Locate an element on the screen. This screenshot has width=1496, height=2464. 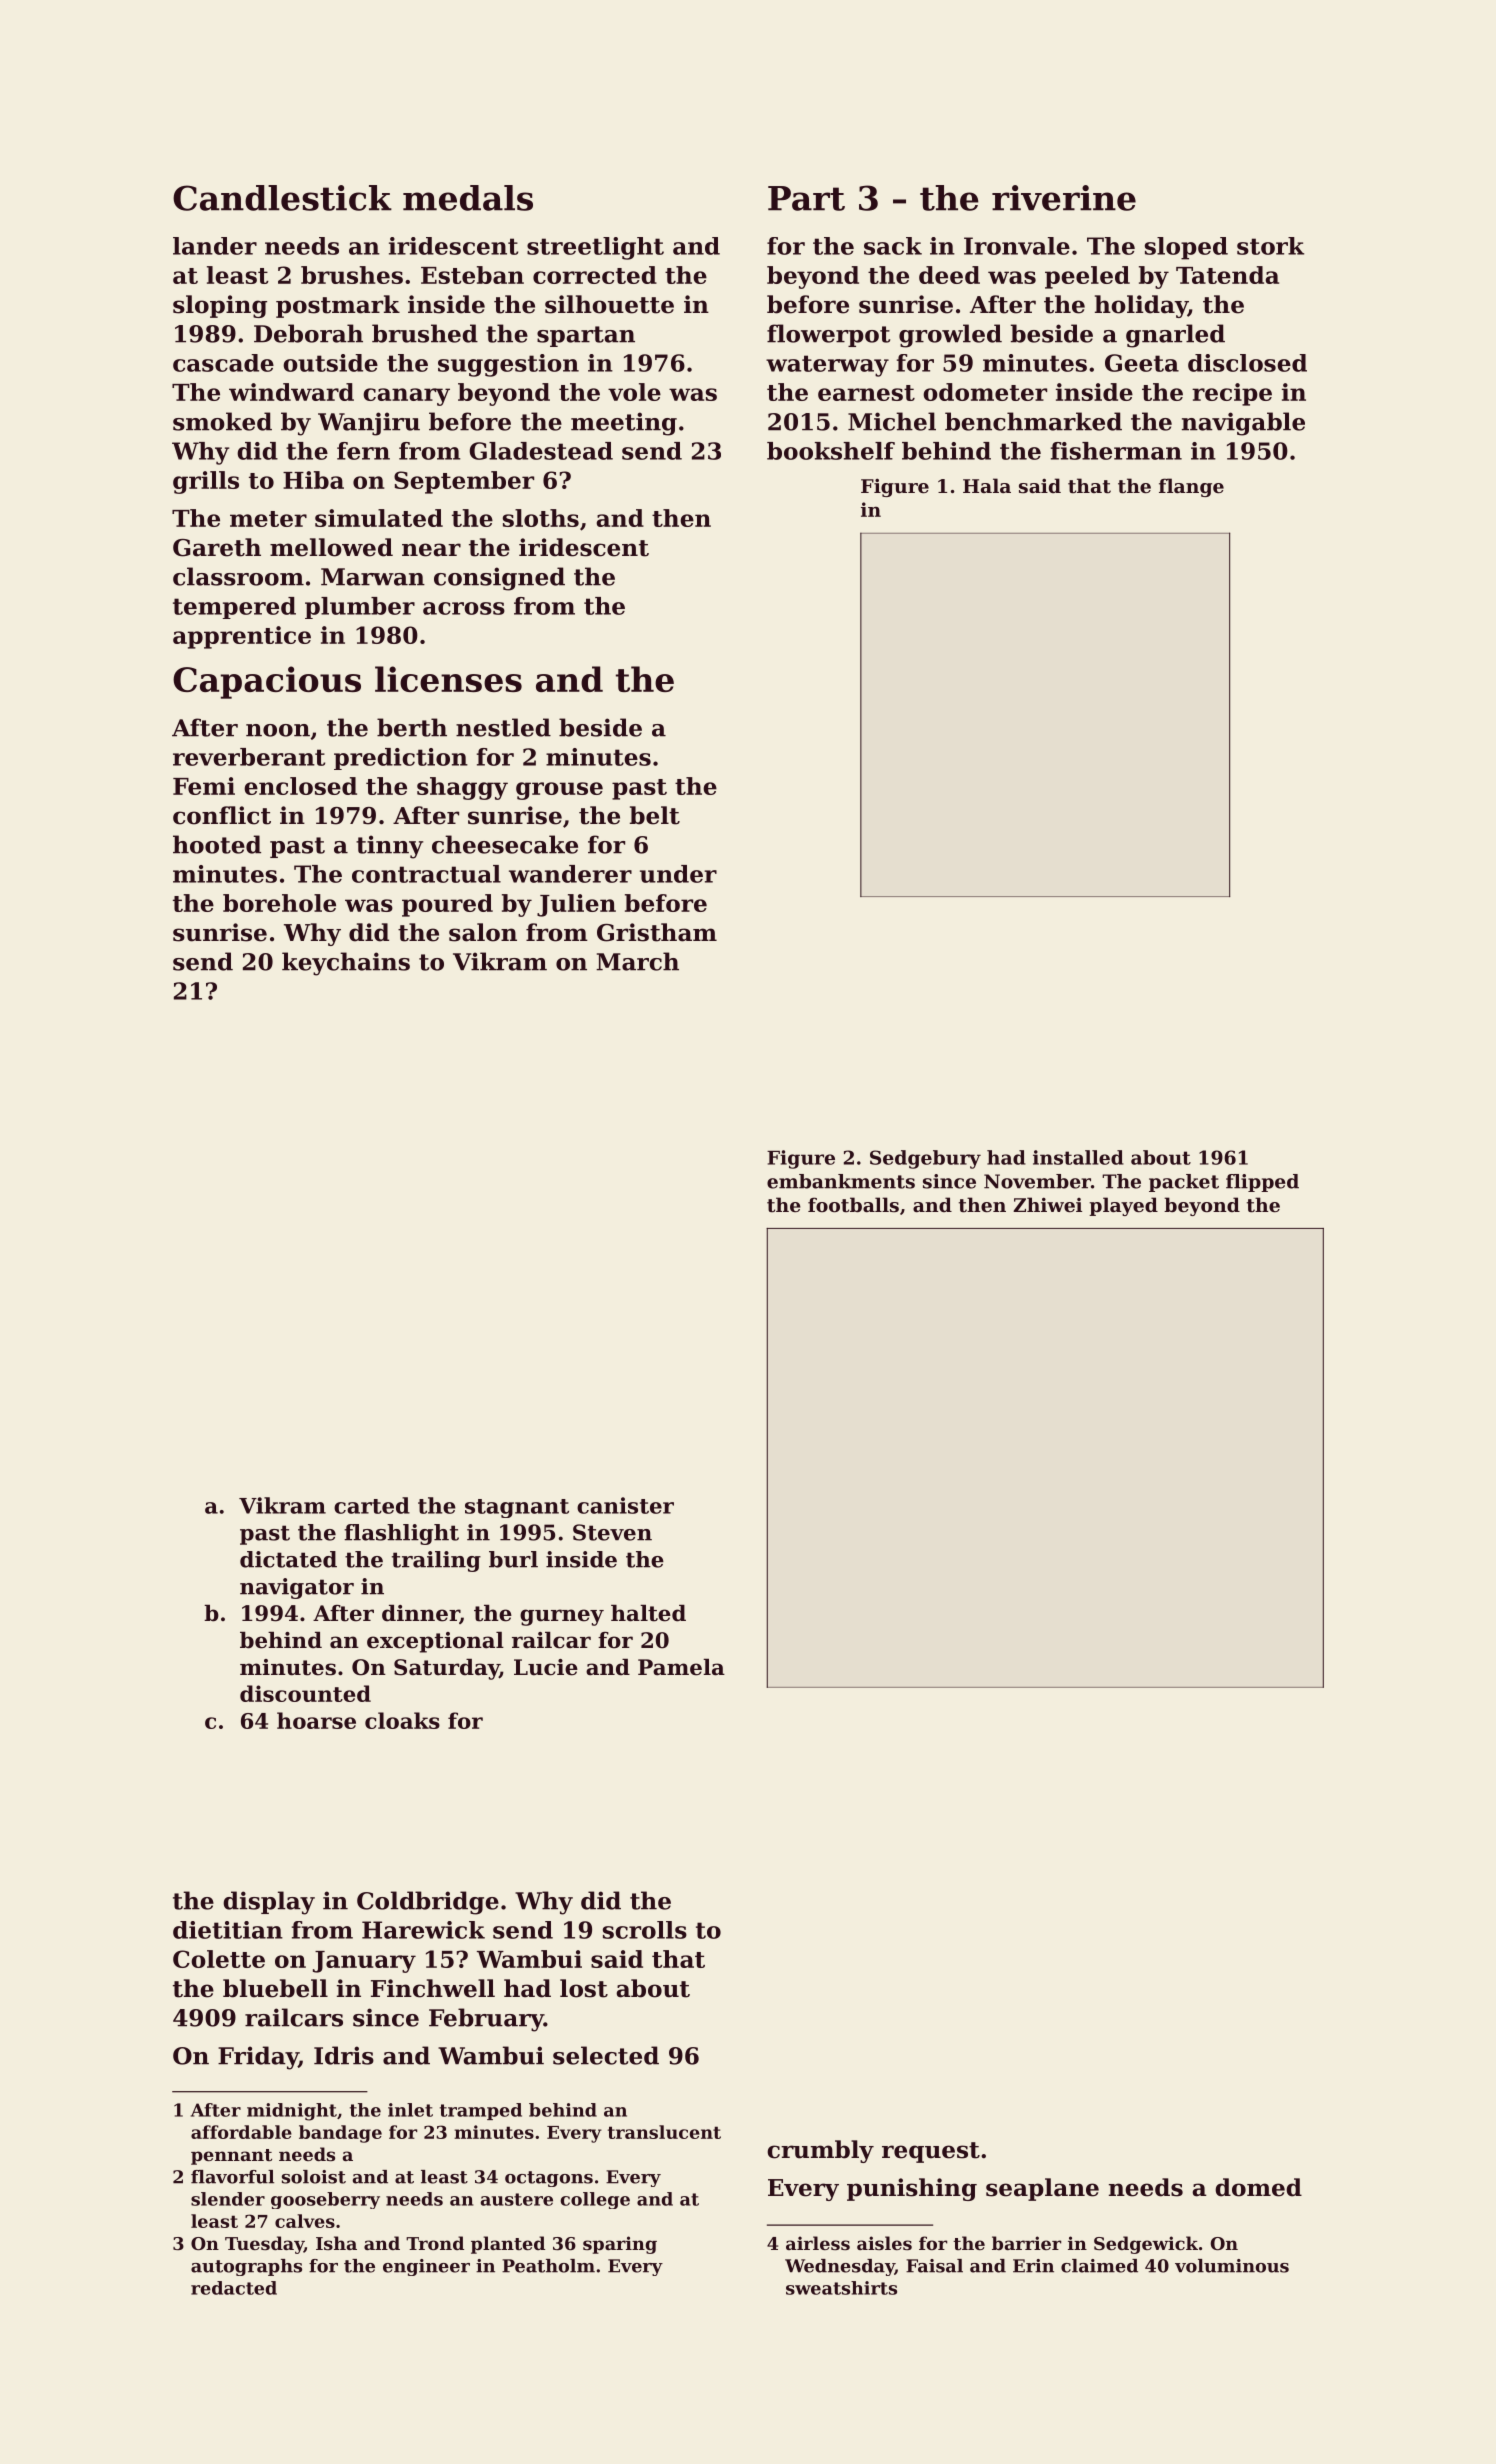
crumbly is located at coordinates (820, 2151).
